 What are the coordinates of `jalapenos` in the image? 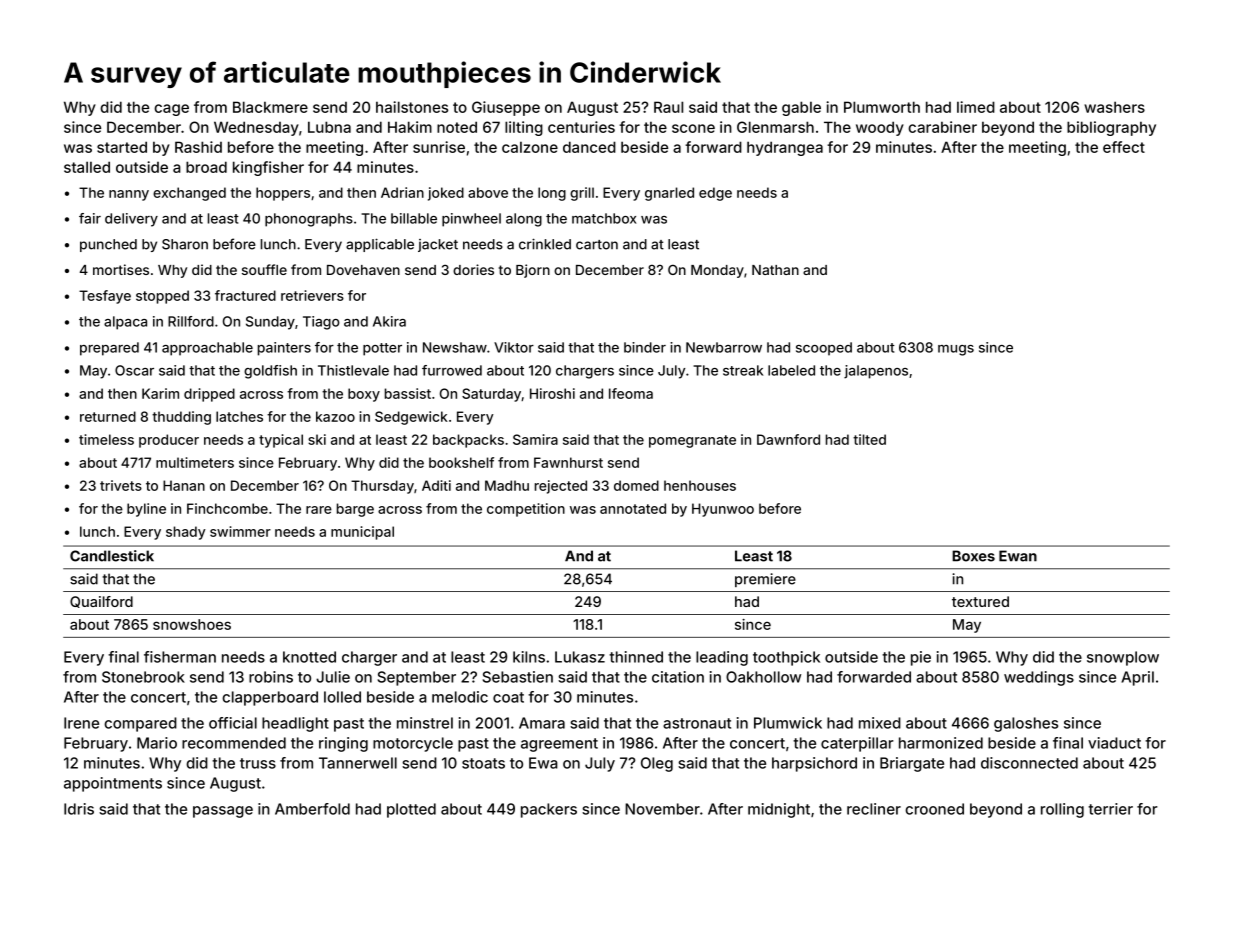 It's located at (876, 372).
